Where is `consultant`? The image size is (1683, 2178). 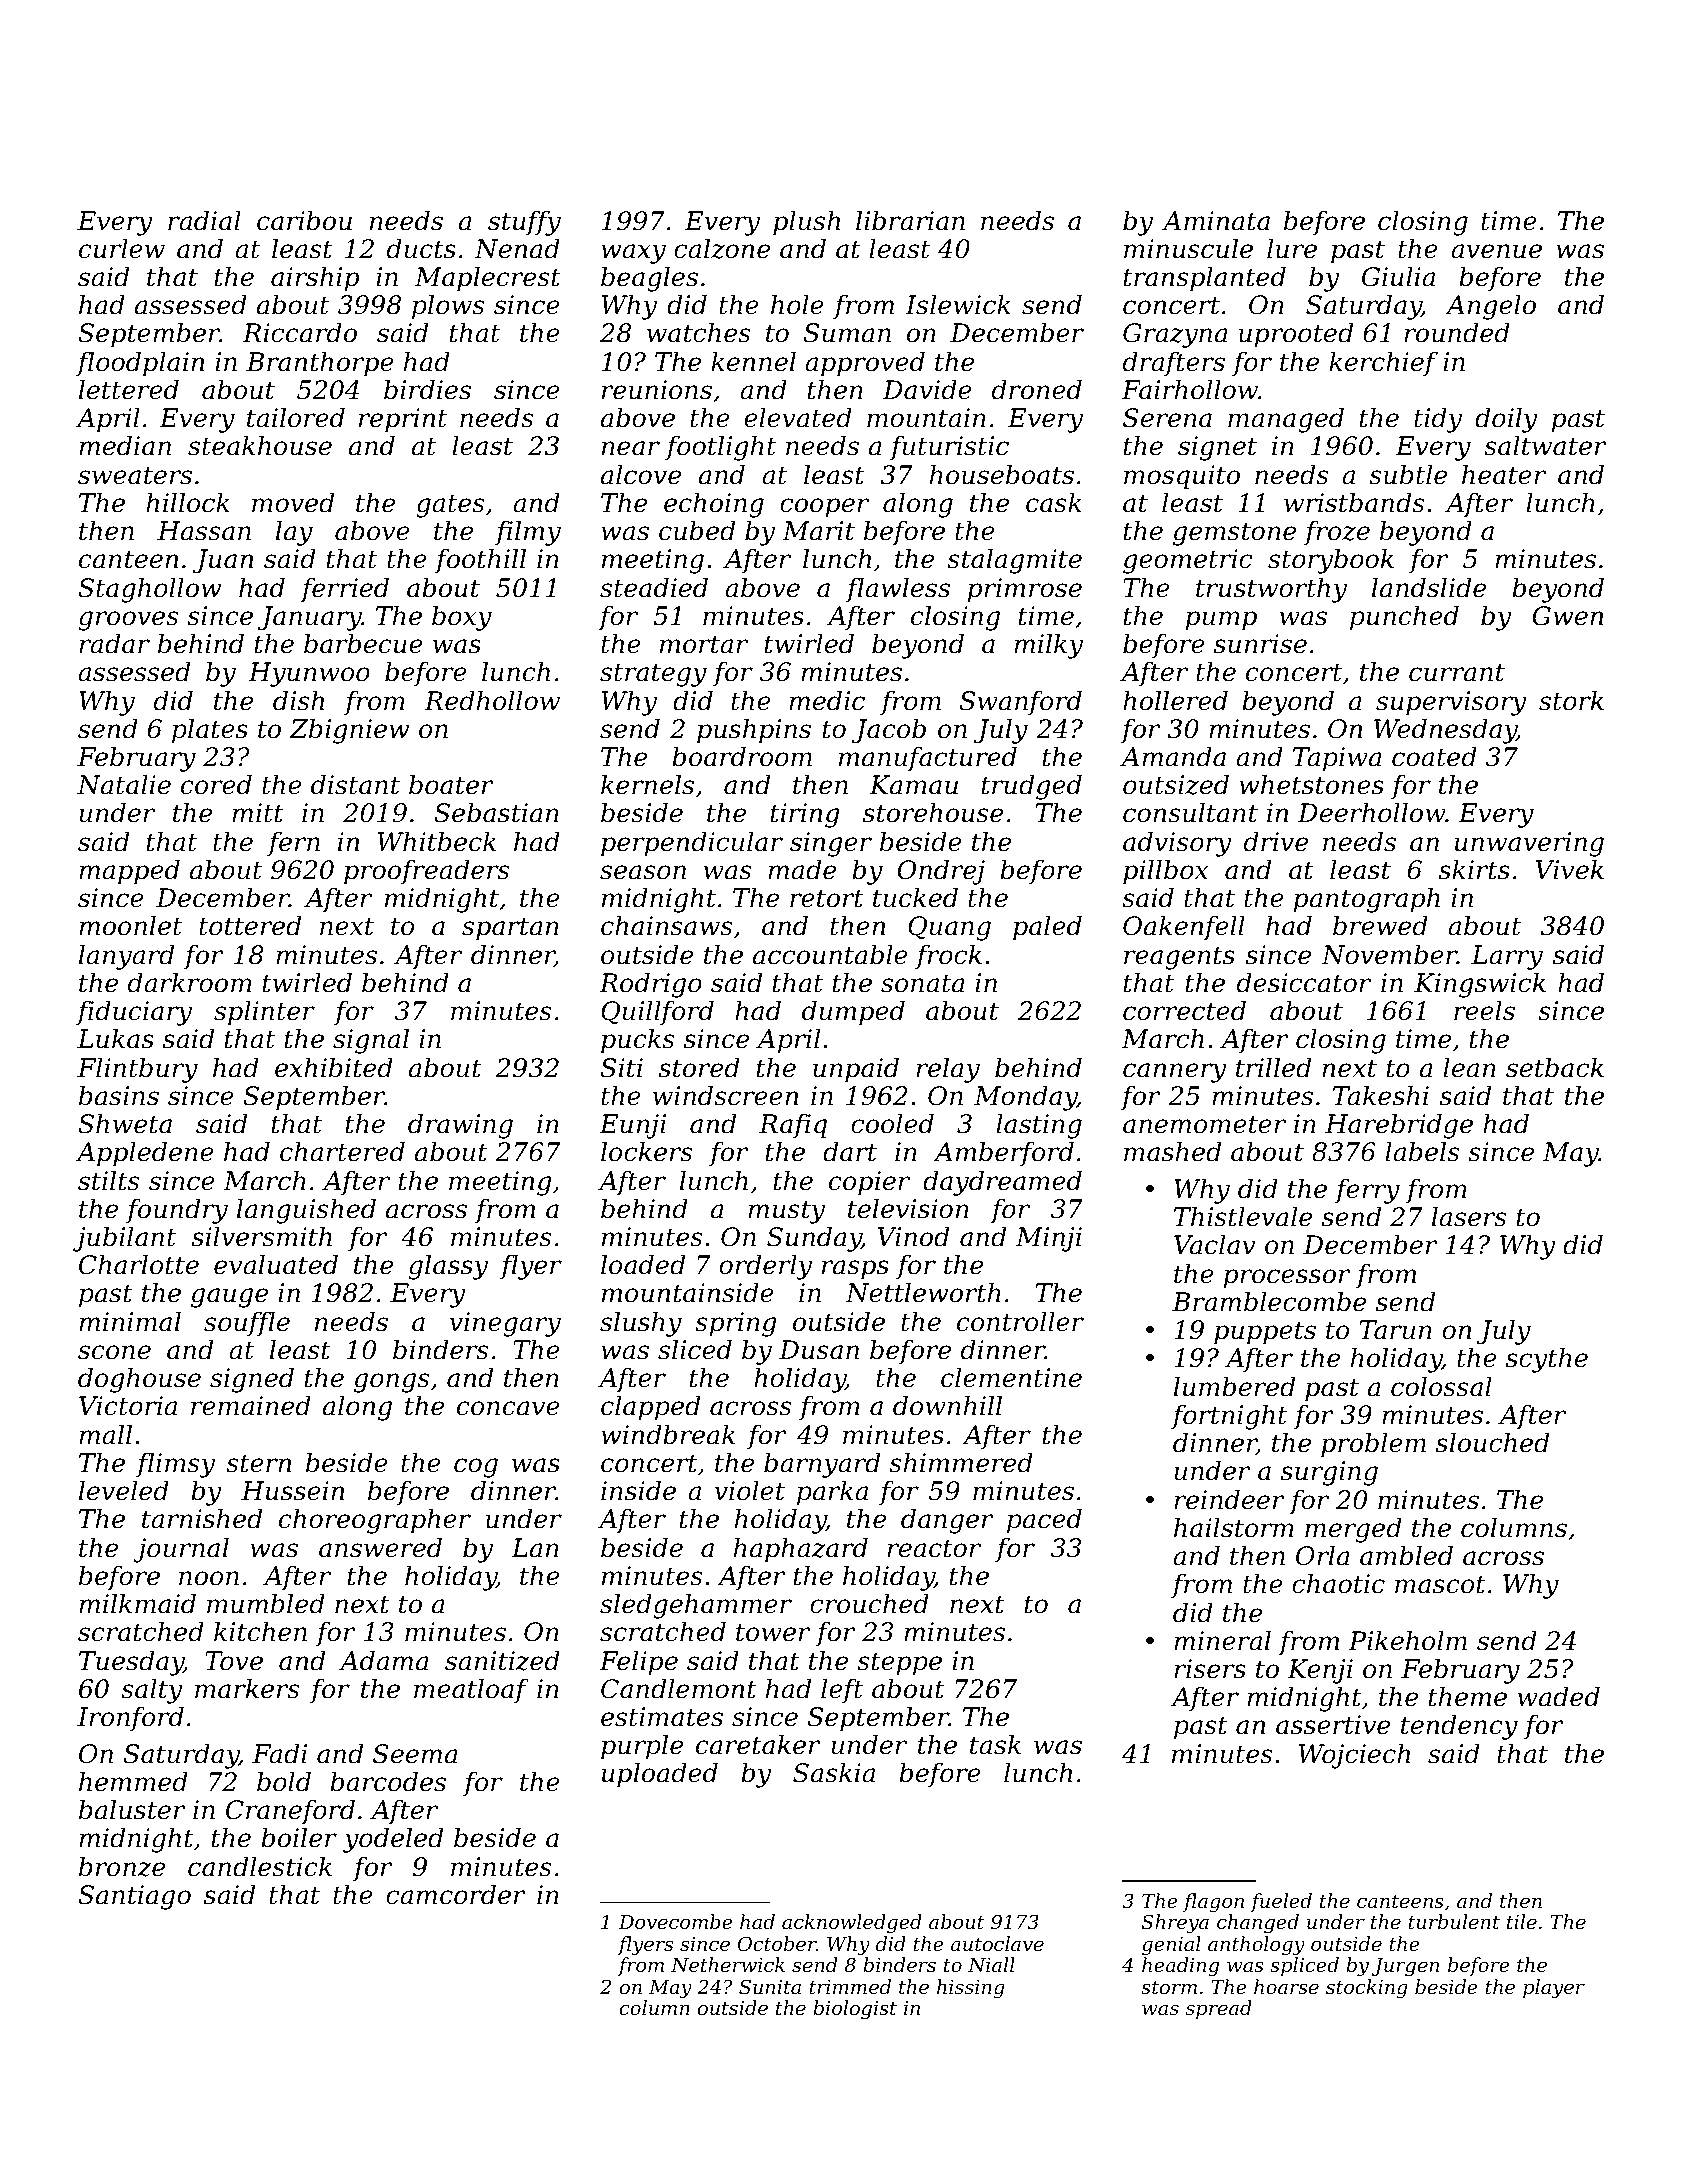 consultant is located at coordinates (1190, 812).
